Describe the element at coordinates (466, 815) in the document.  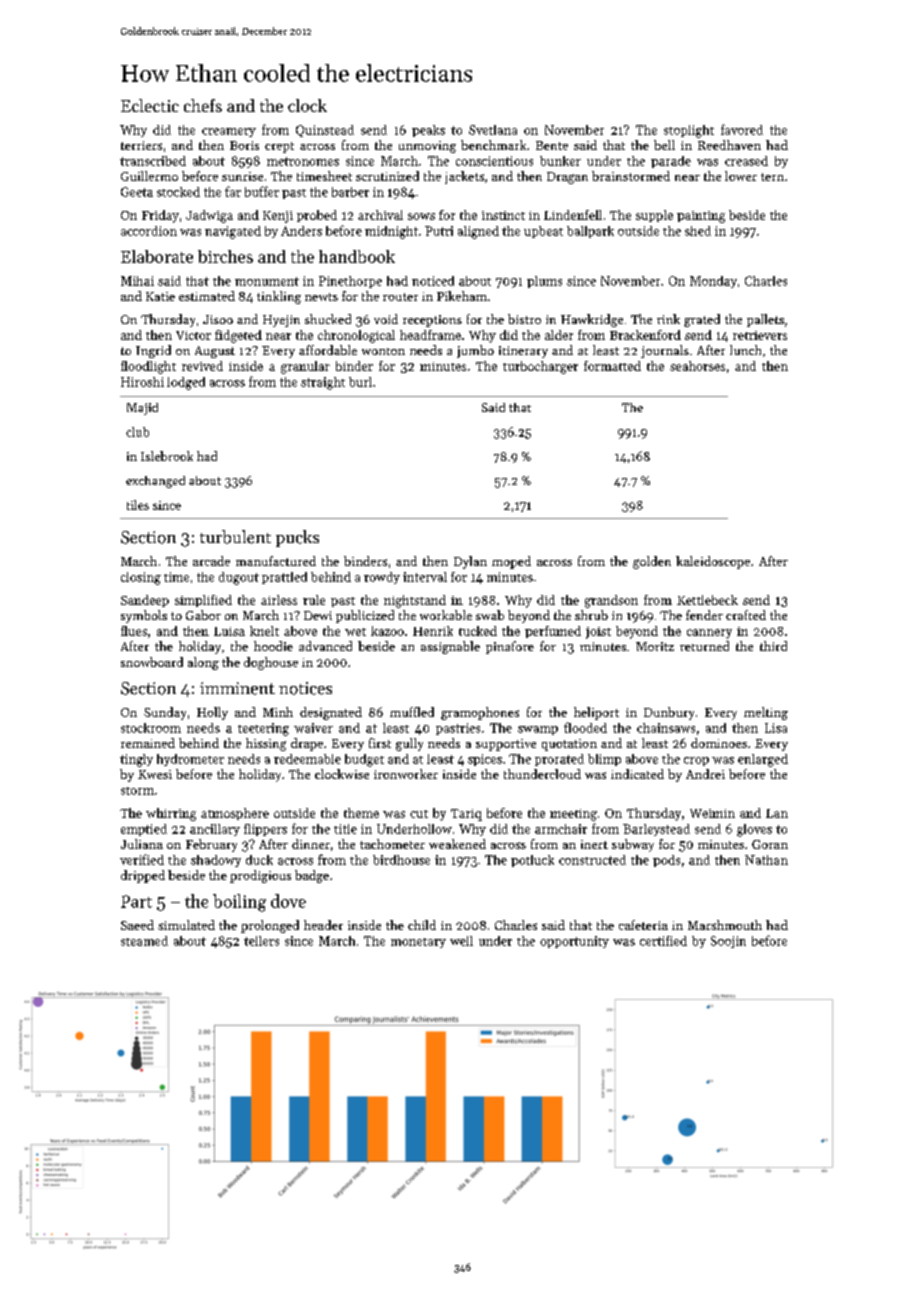
I see `Tariq` at that location.
